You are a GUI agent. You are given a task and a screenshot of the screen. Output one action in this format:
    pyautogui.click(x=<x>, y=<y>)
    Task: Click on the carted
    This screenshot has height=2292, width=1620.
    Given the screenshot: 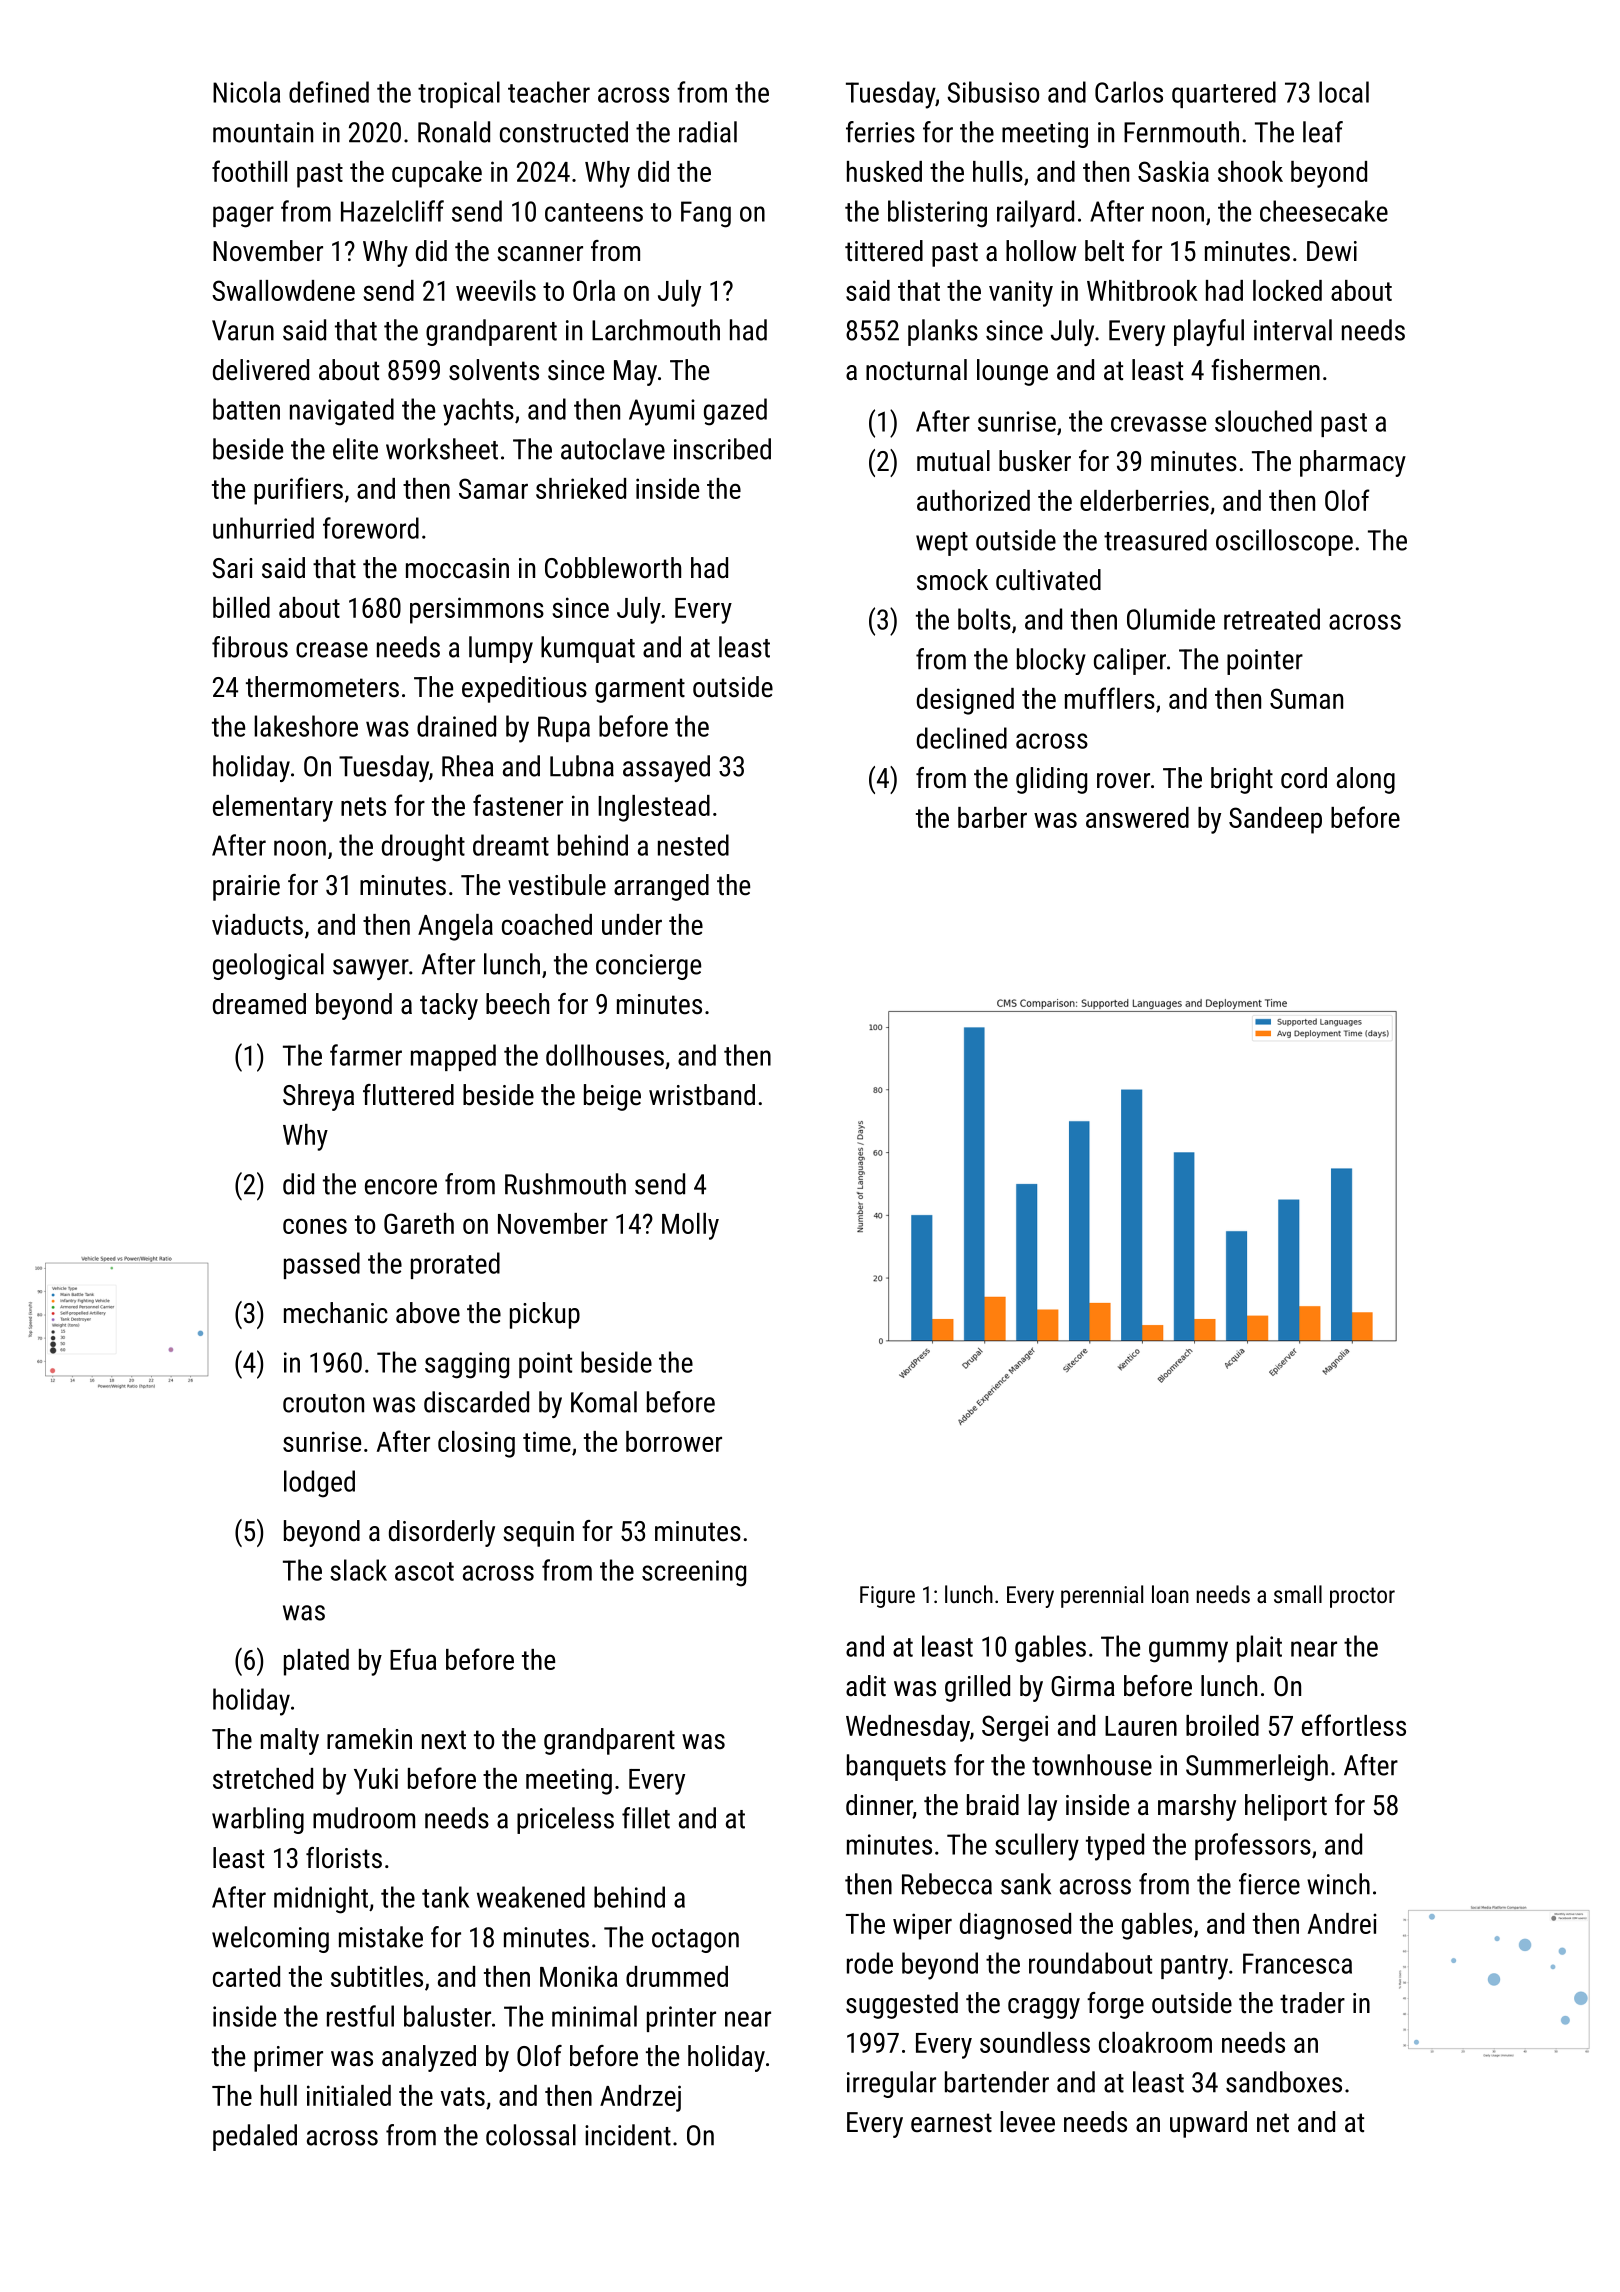 What is the action you would take?
    pyautogui.click(x=246, y=1976)
